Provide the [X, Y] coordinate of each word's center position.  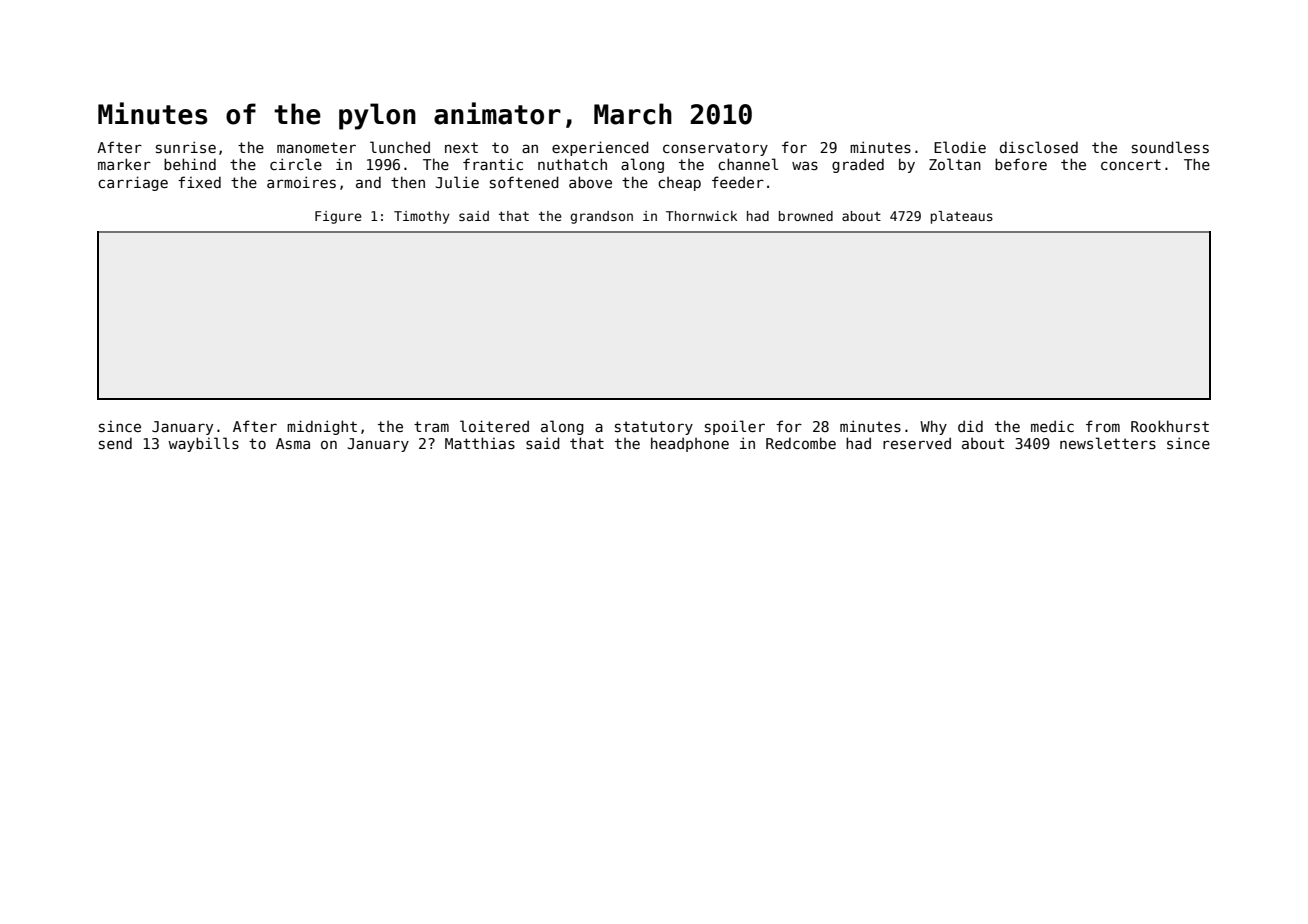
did [970, 426]
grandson [601, 217]
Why [933, 427]
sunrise [186, 147]
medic [1052, 426]
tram [431, 426]
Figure [338, 217]
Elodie [960, 147]
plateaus [962, 217]
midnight [322, 427]
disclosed [1039, 147]
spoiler [735, 427]
